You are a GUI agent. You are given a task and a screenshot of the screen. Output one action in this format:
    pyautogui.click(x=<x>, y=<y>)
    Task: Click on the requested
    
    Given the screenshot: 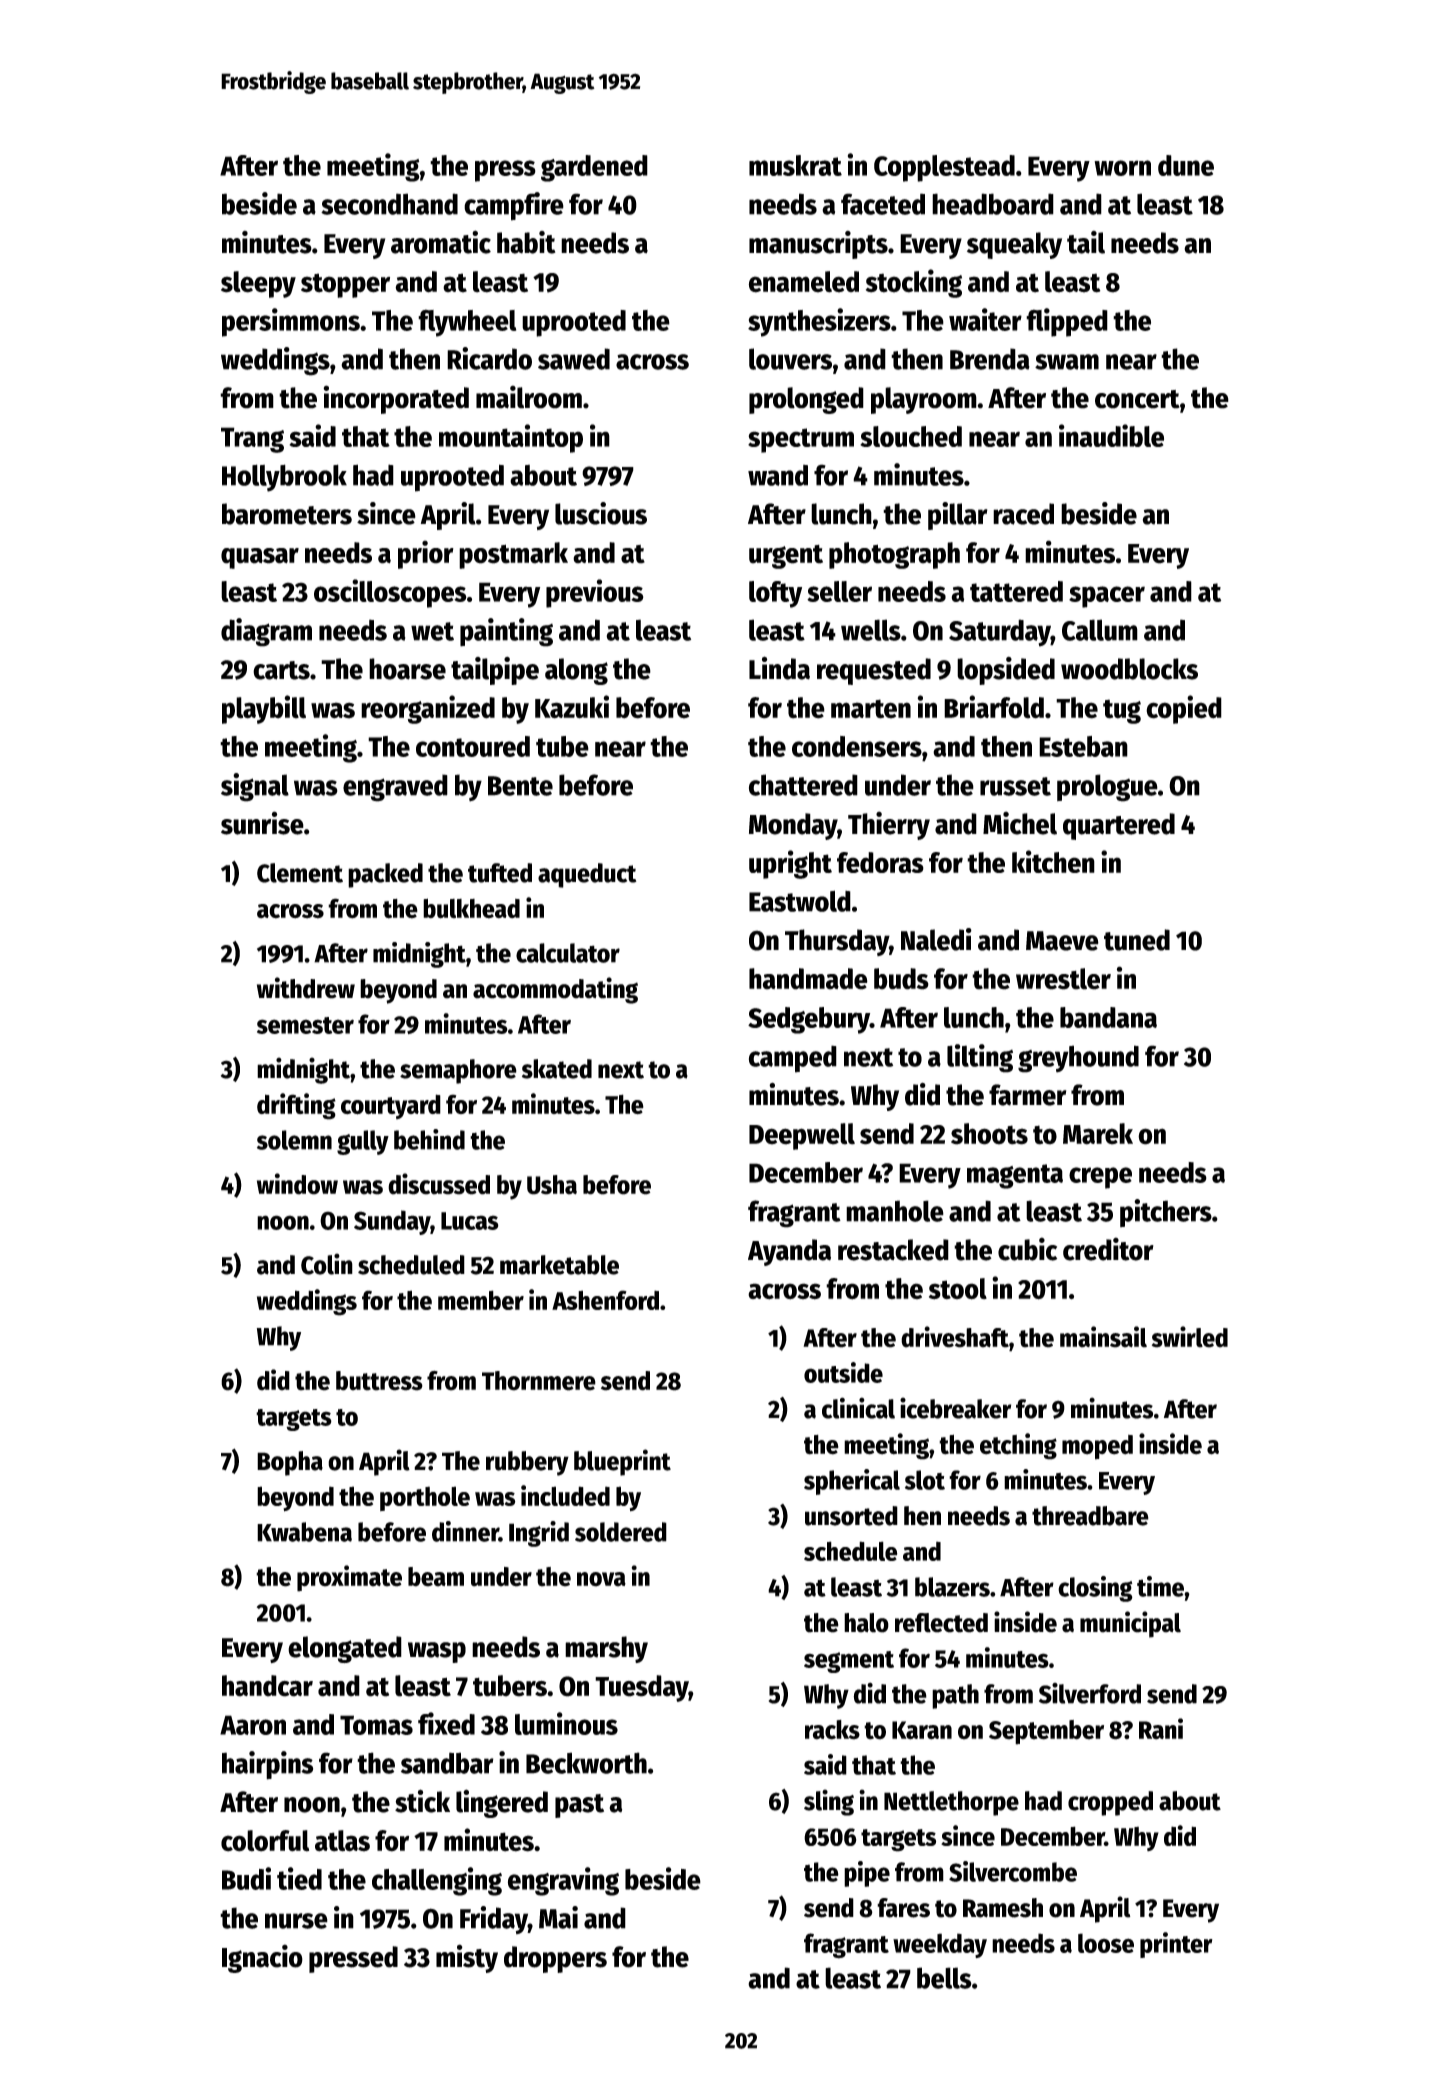 What is the action you would take?
    pyautogui.click(x=874, y=671)
